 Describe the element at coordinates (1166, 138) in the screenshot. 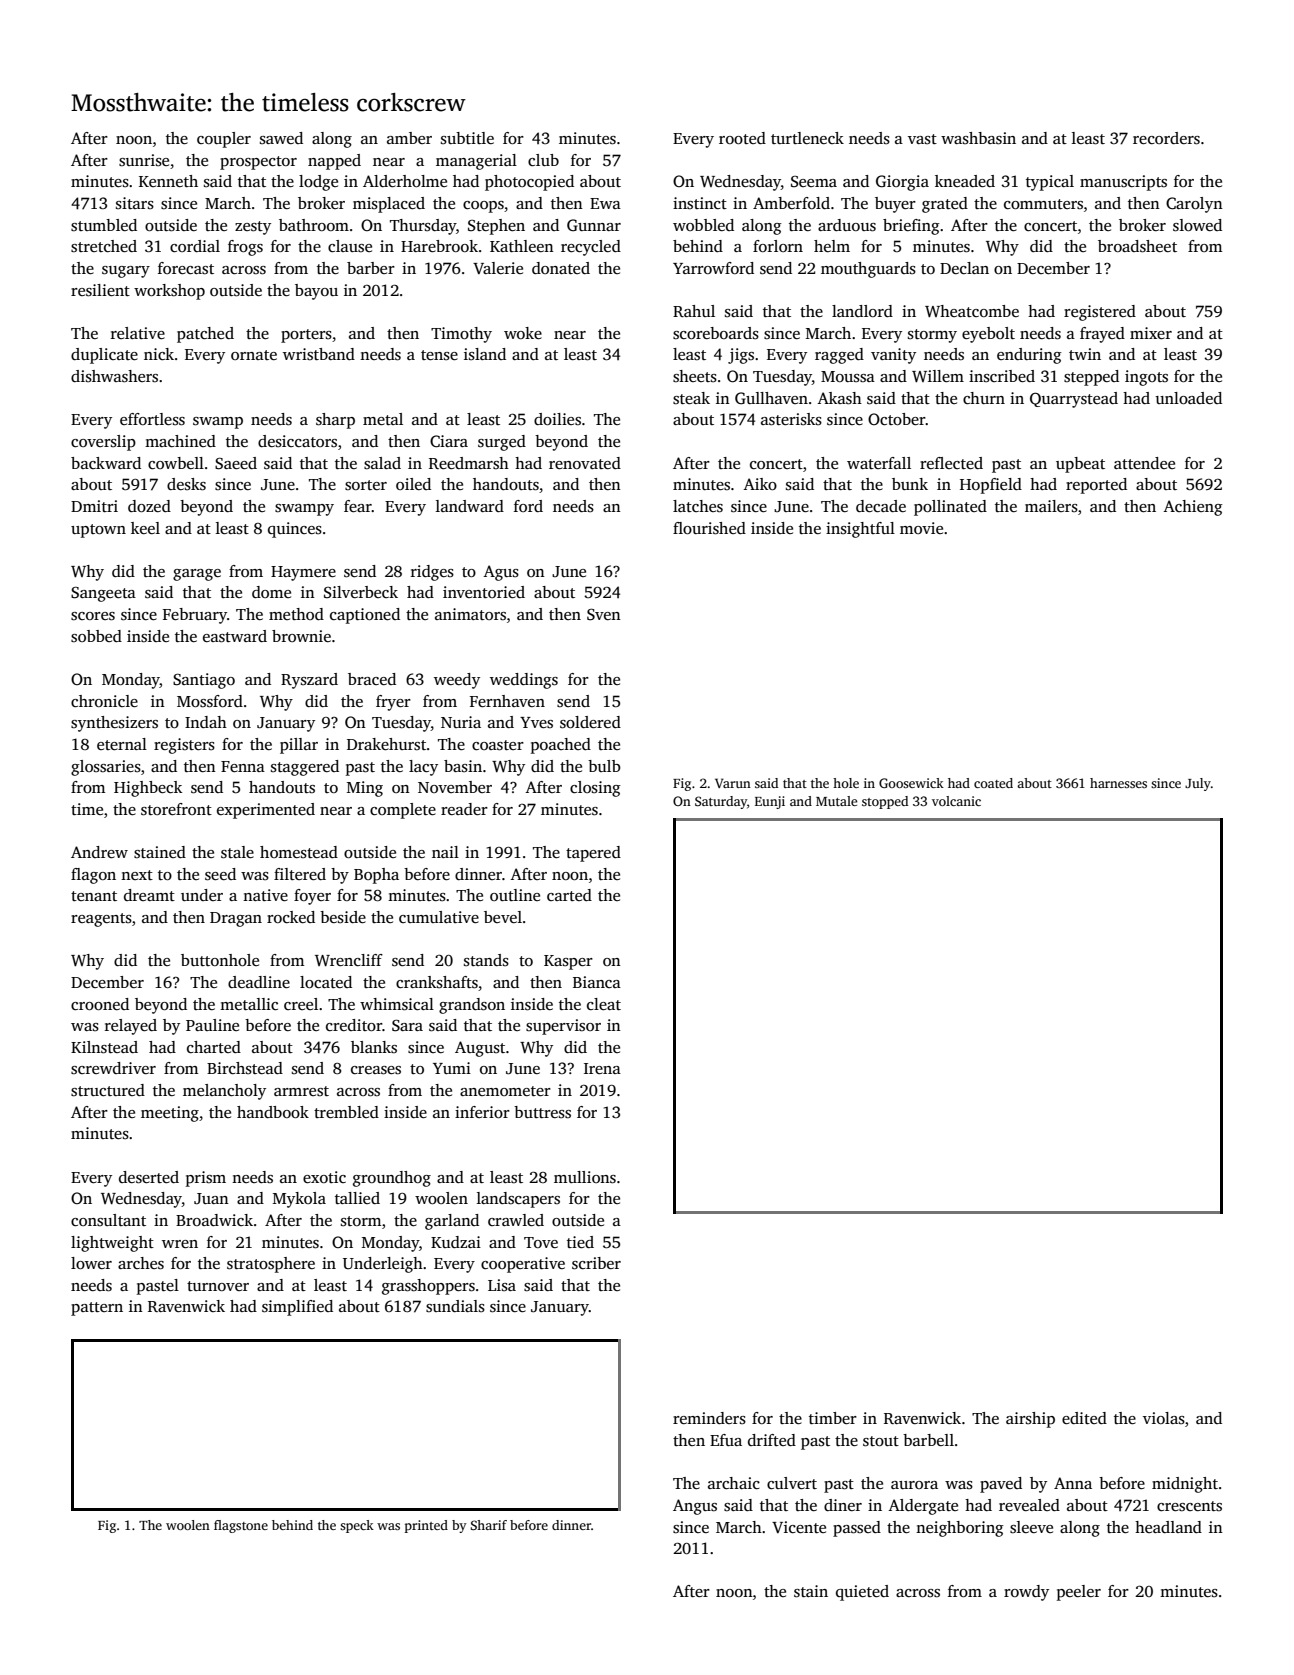

I see `recorders` at that location.
